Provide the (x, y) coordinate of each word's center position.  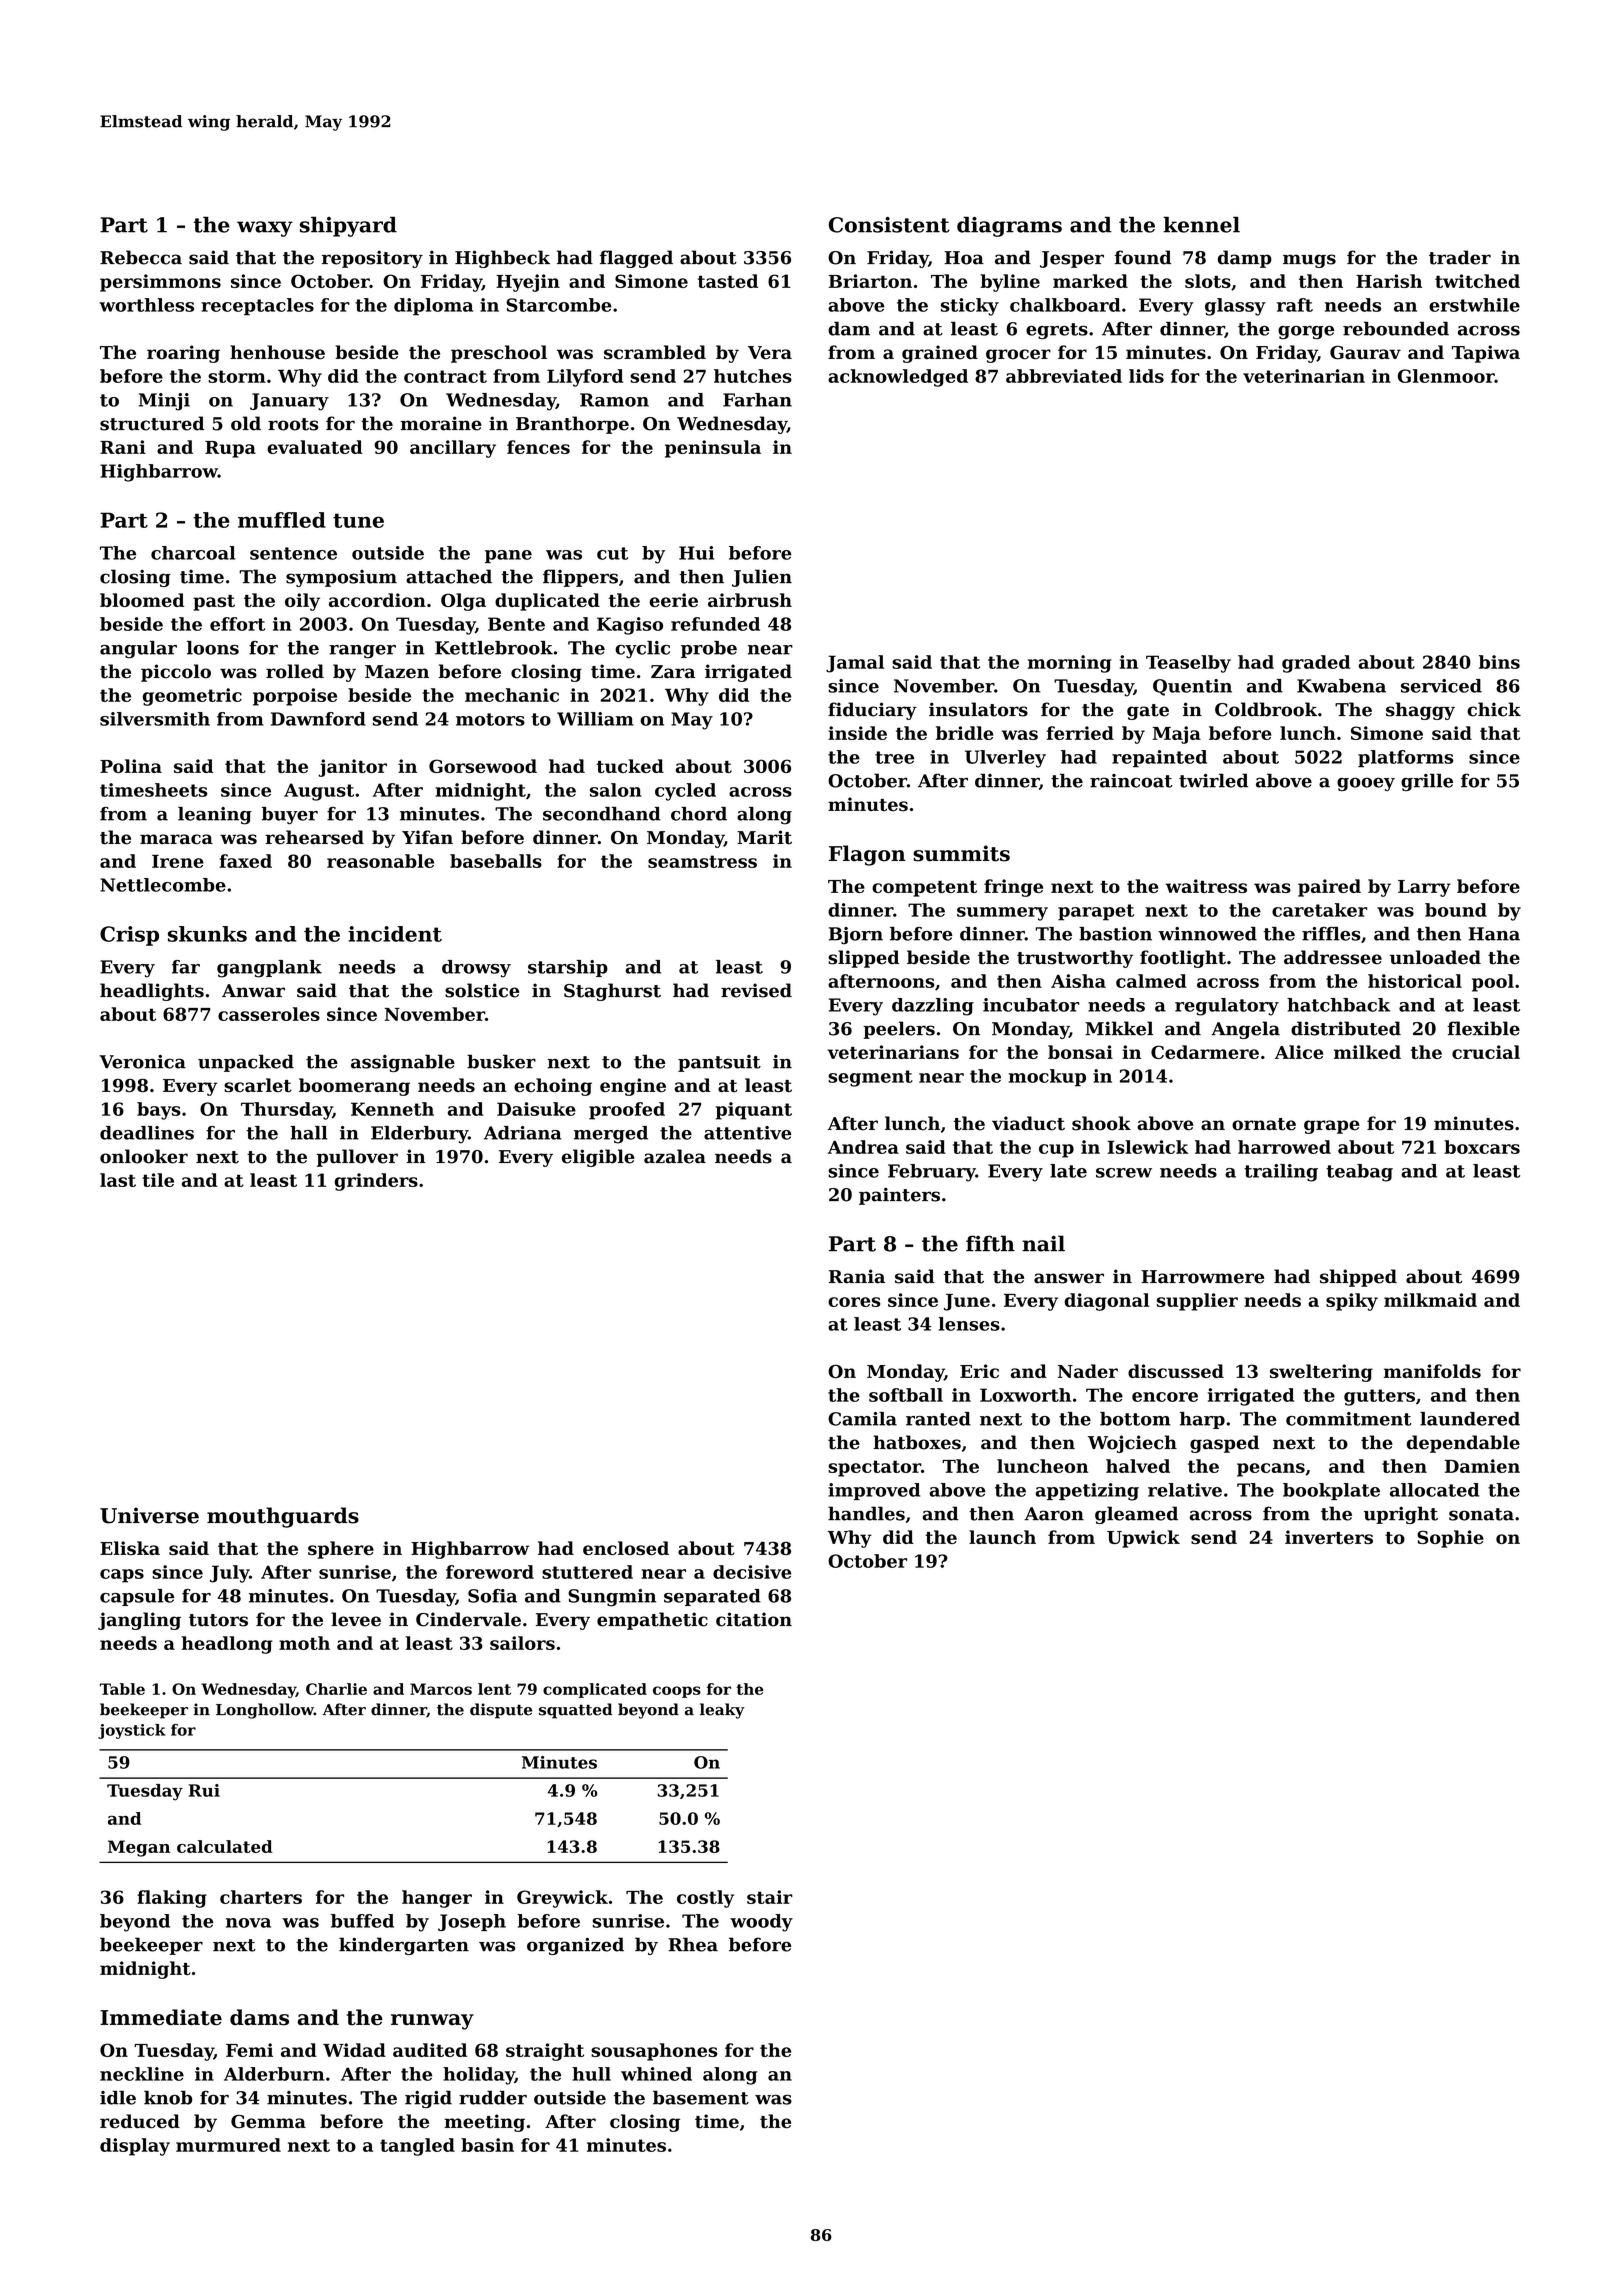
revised (756, 990)
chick (1494, 709)
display (135, 2147)
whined (656, 2074)
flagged (636, 259)
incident (395, 934)
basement (701, 2097)
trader (1460, 257)
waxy (265, 229)
